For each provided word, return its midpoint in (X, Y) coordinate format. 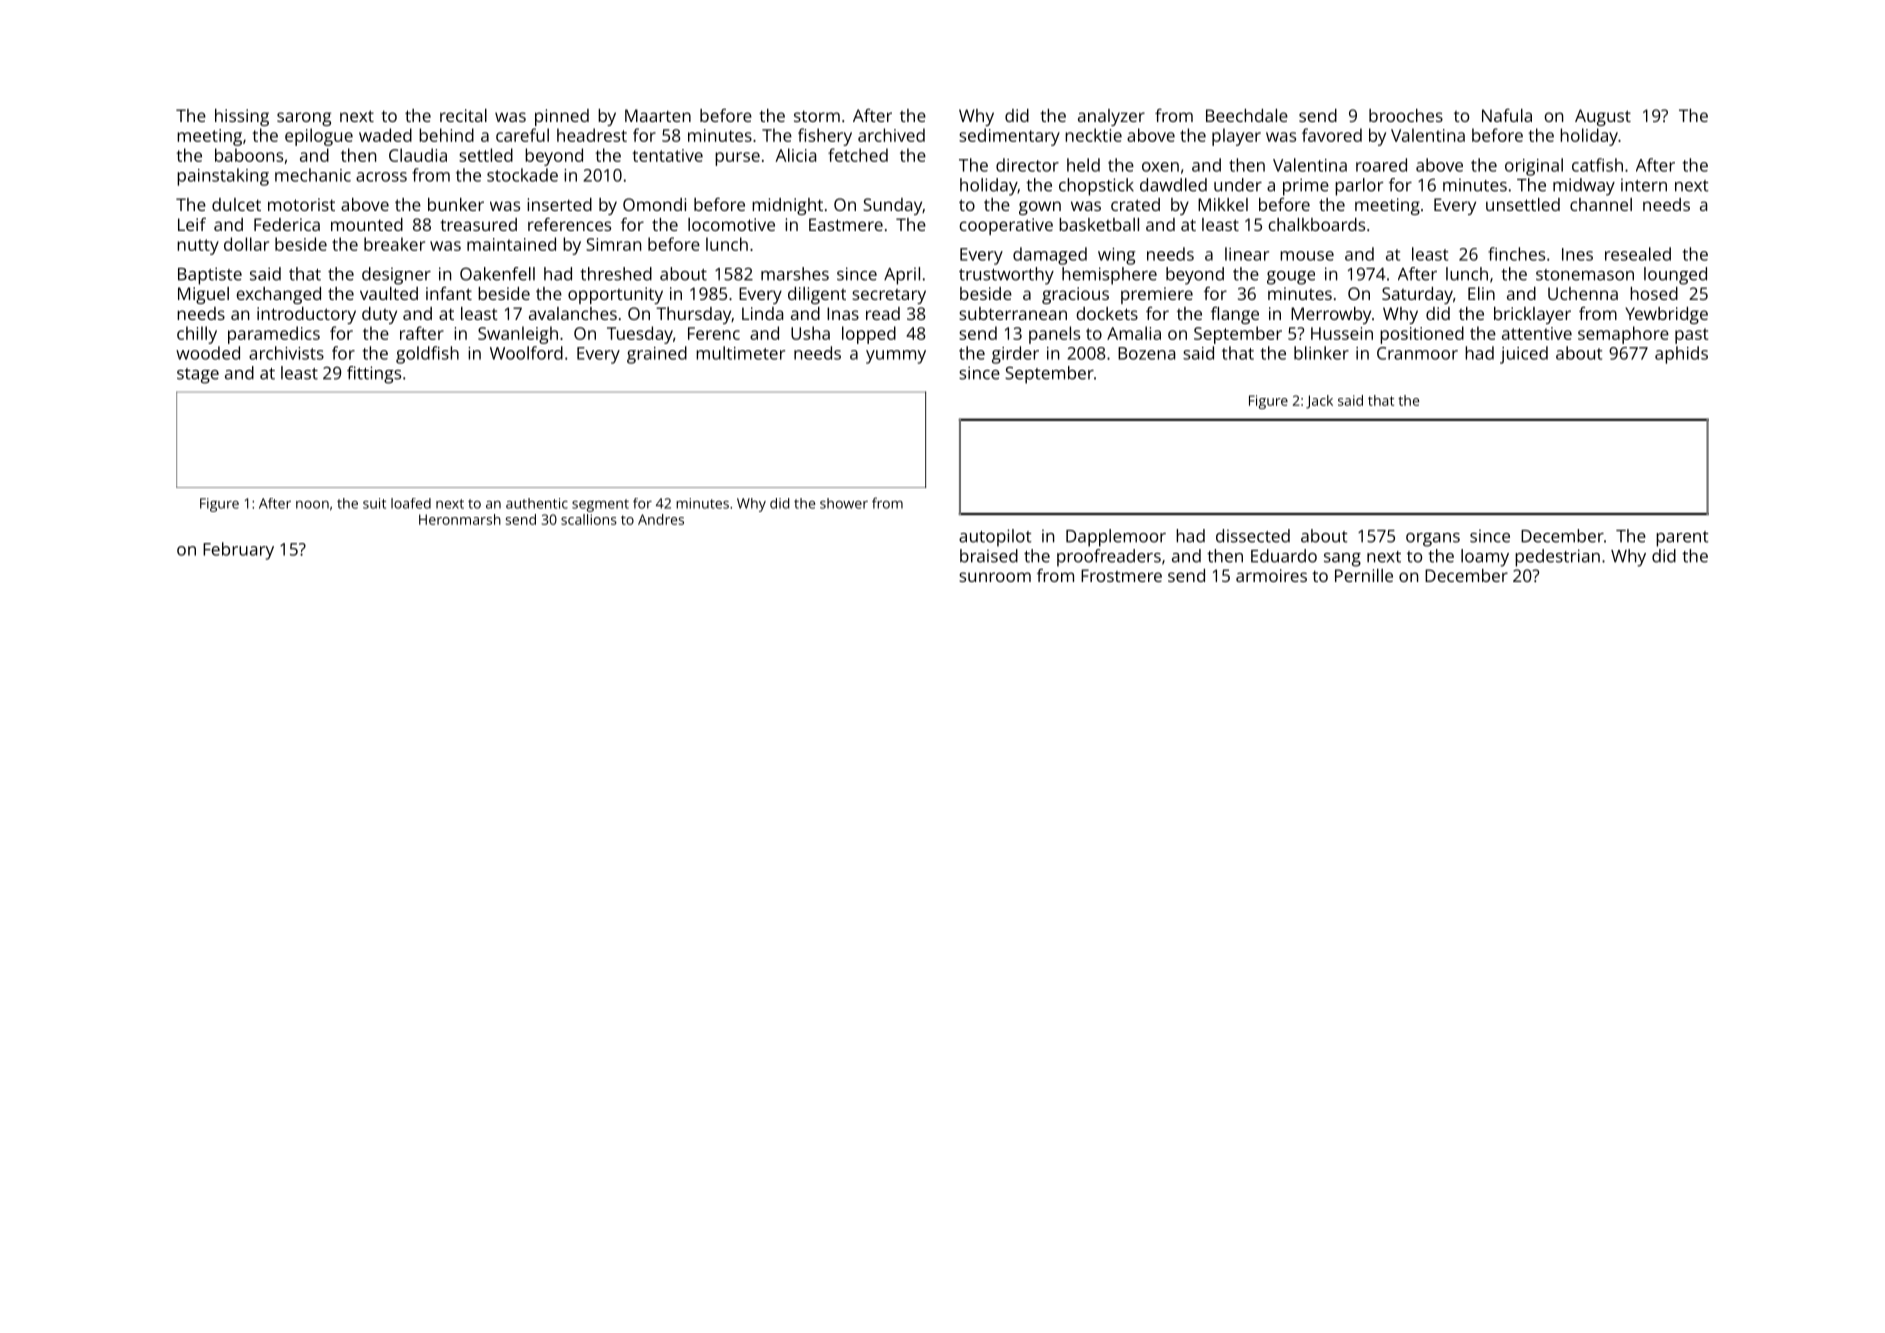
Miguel (203, 295)
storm (817, 116)
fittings (374, 375)
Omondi (654, 204)
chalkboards (1316, 224)
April (902, 276)
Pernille (1364, 575)
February (238, 551)
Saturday (1417, 295)
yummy (896, 357)
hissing (242, 117)
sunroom (995, 577)
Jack (1319, 402)
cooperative (1006, 226)
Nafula (1507, 115)
